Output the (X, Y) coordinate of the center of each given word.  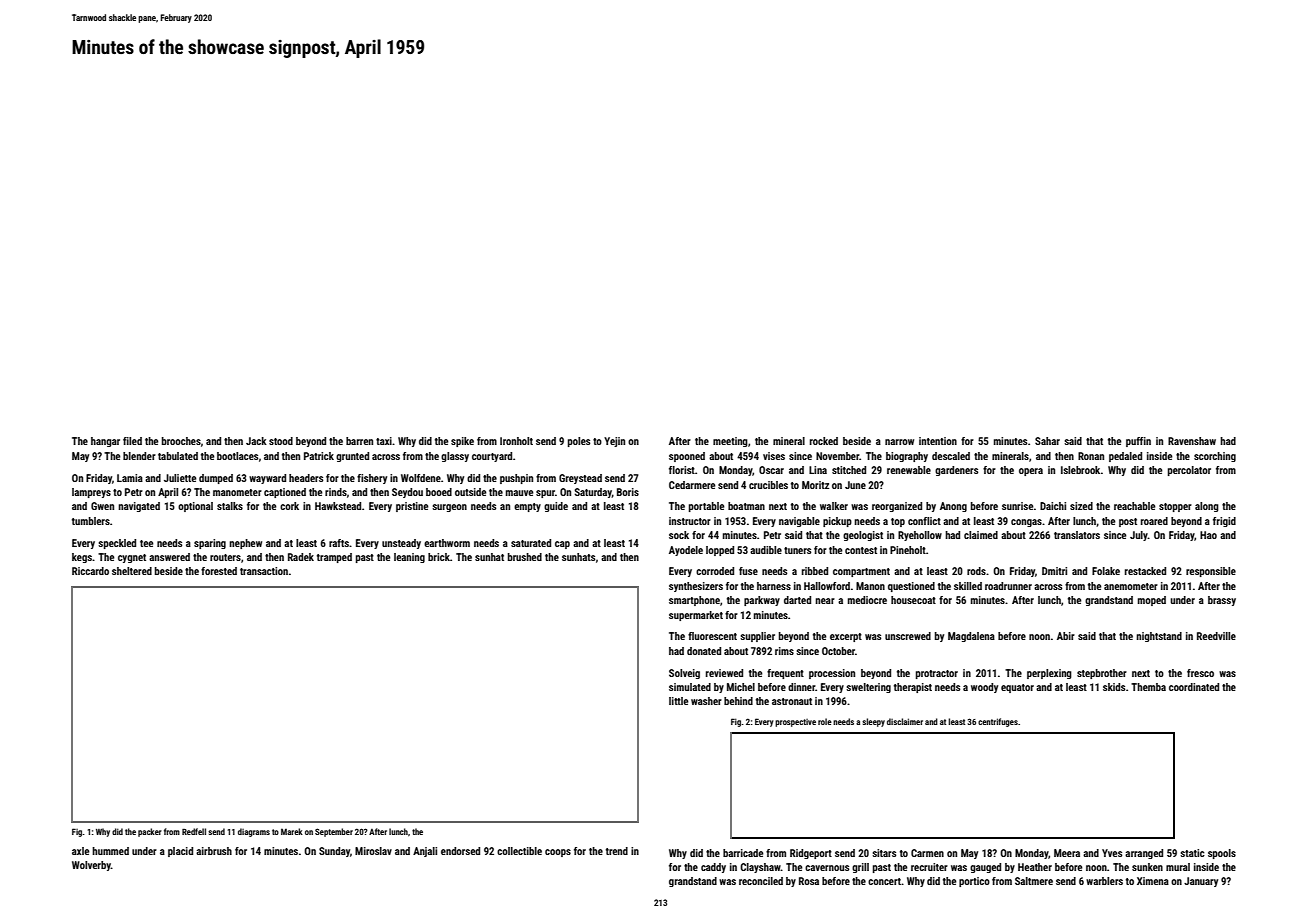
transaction (264, 571)
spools (1222, 854)
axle (80, 851)
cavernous (827, 868)
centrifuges (998, 722)
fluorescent (712, 636)
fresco (1200, 673)
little (678, 701)
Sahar (1047, 441)
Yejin (614, 442)
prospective (795, 723)
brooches (181, 441)
